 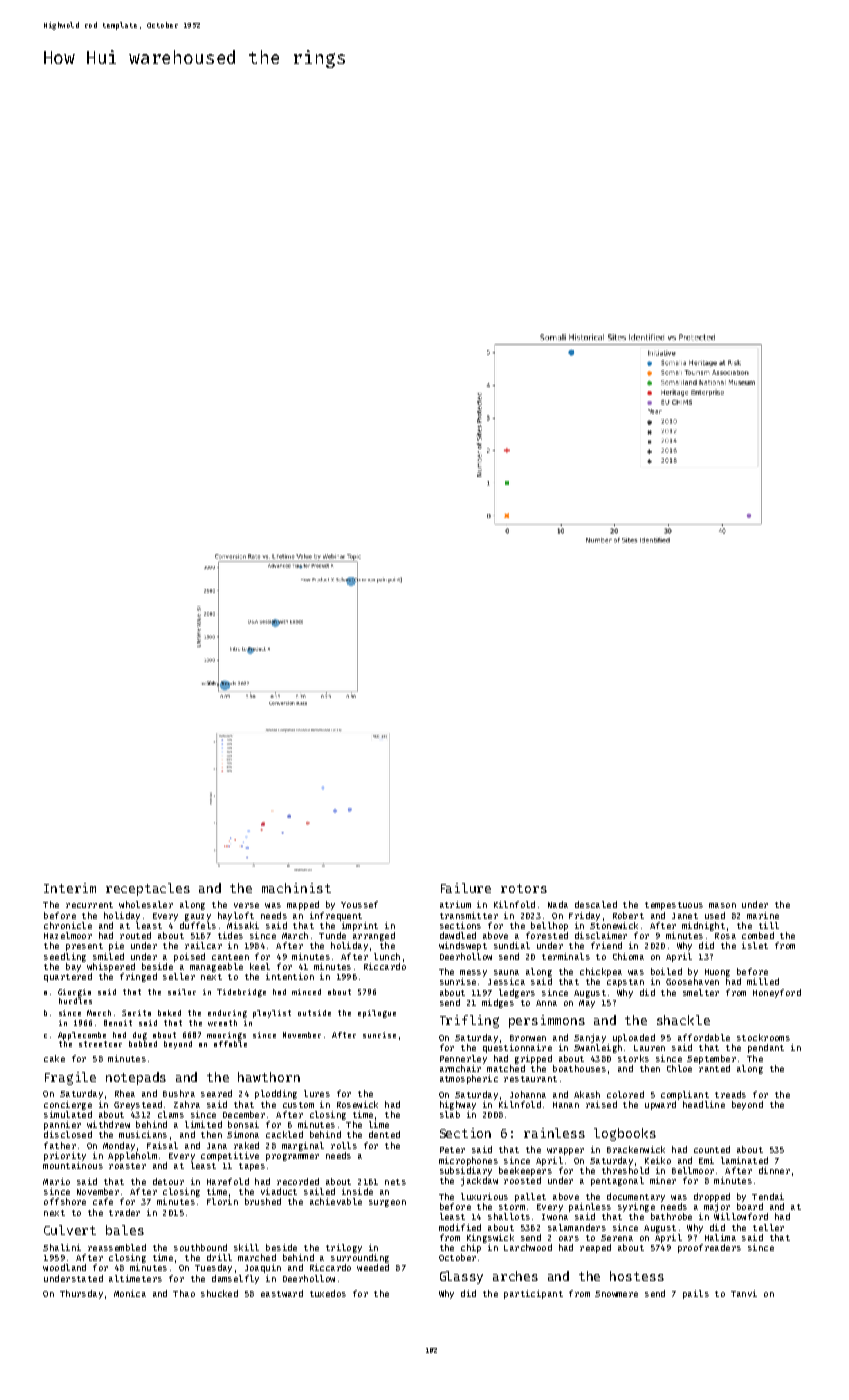 I want to click on marine, so click(x=763, y=915).
